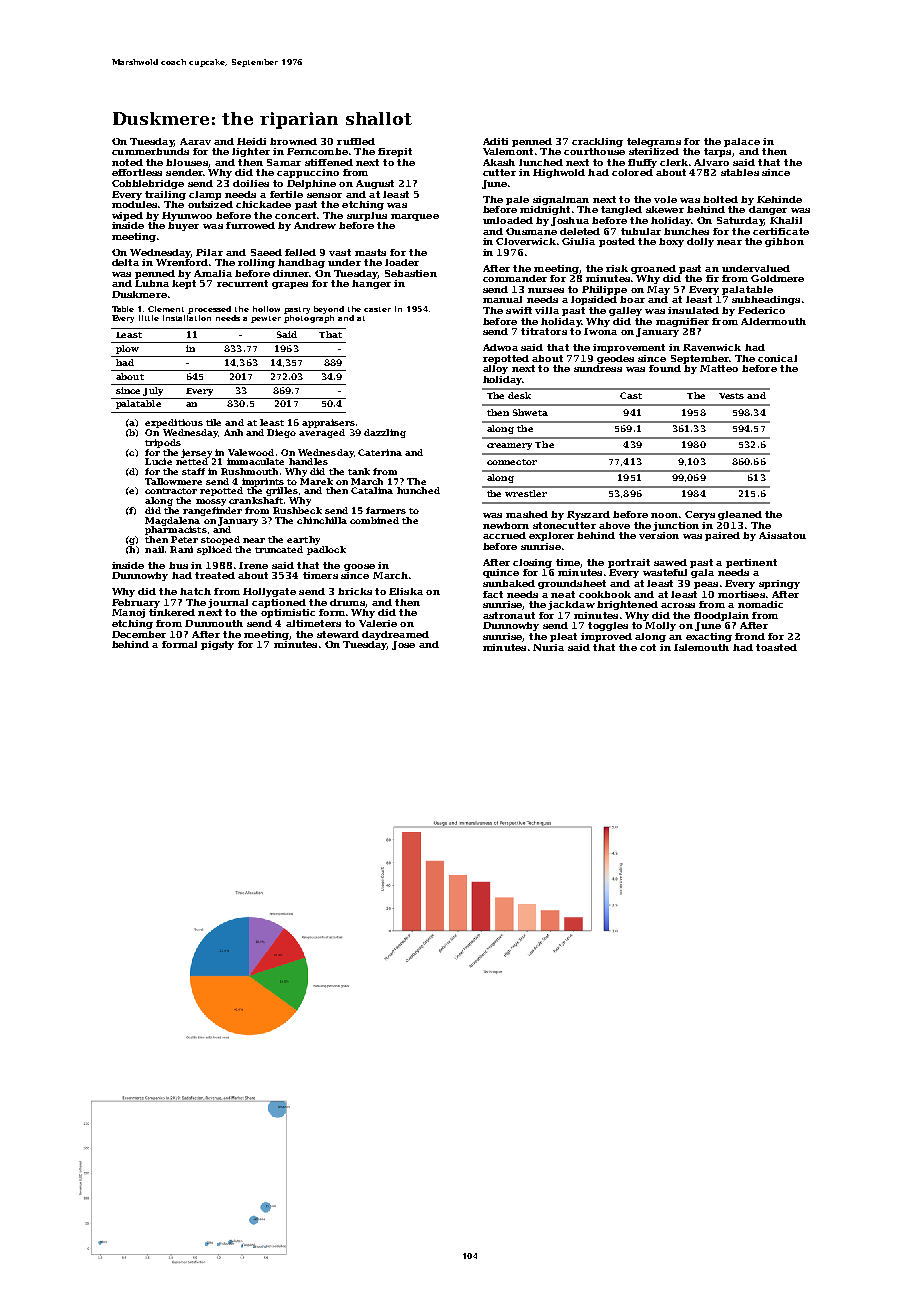 This screenshot has width=924, height=1308. Describe the element at coordinates (608, 626) in the screenshot. I see `toggles` at that location.
